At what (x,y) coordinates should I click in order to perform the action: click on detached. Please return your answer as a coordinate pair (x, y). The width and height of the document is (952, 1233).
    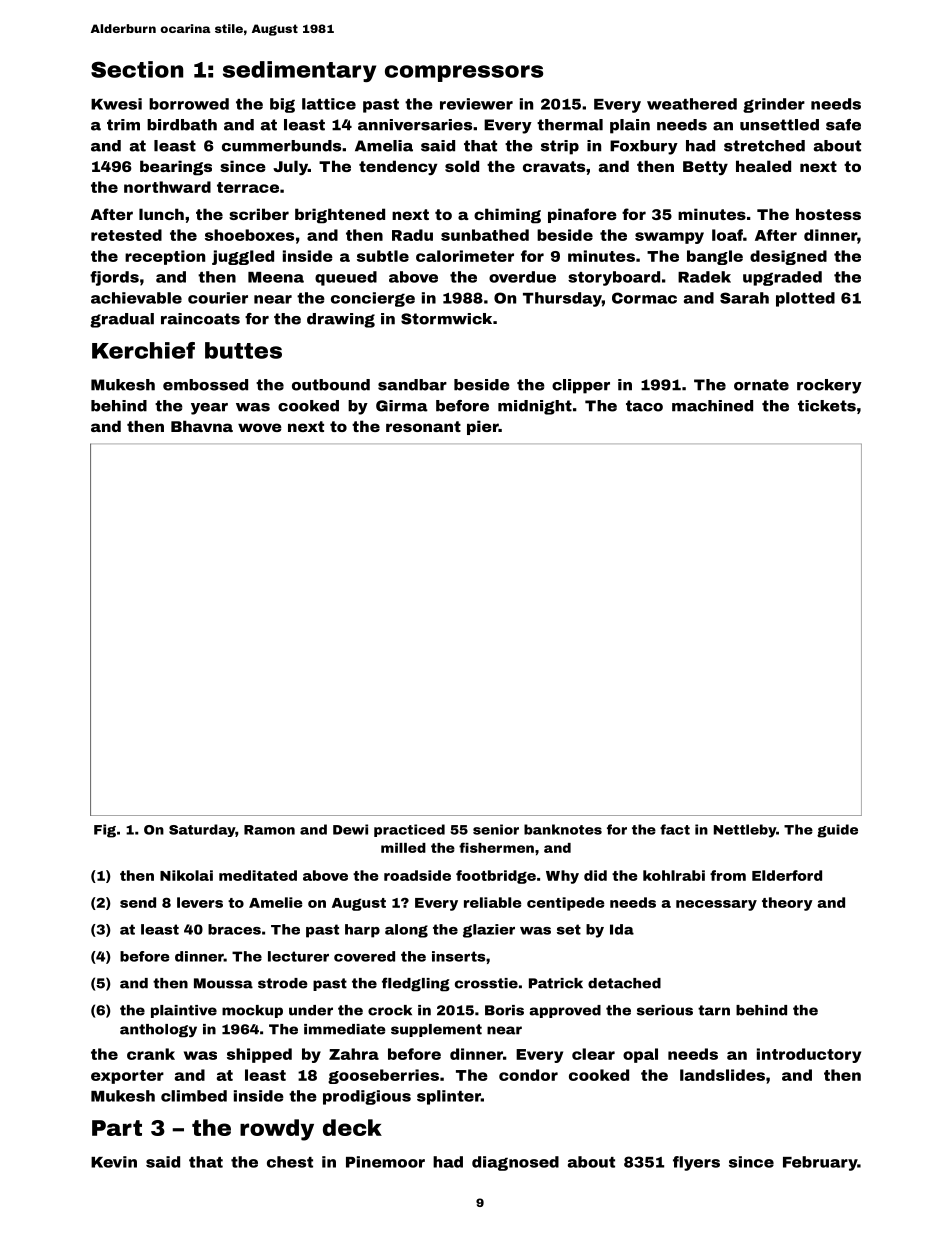
    Looking at the image, I should click on (624, 983).
